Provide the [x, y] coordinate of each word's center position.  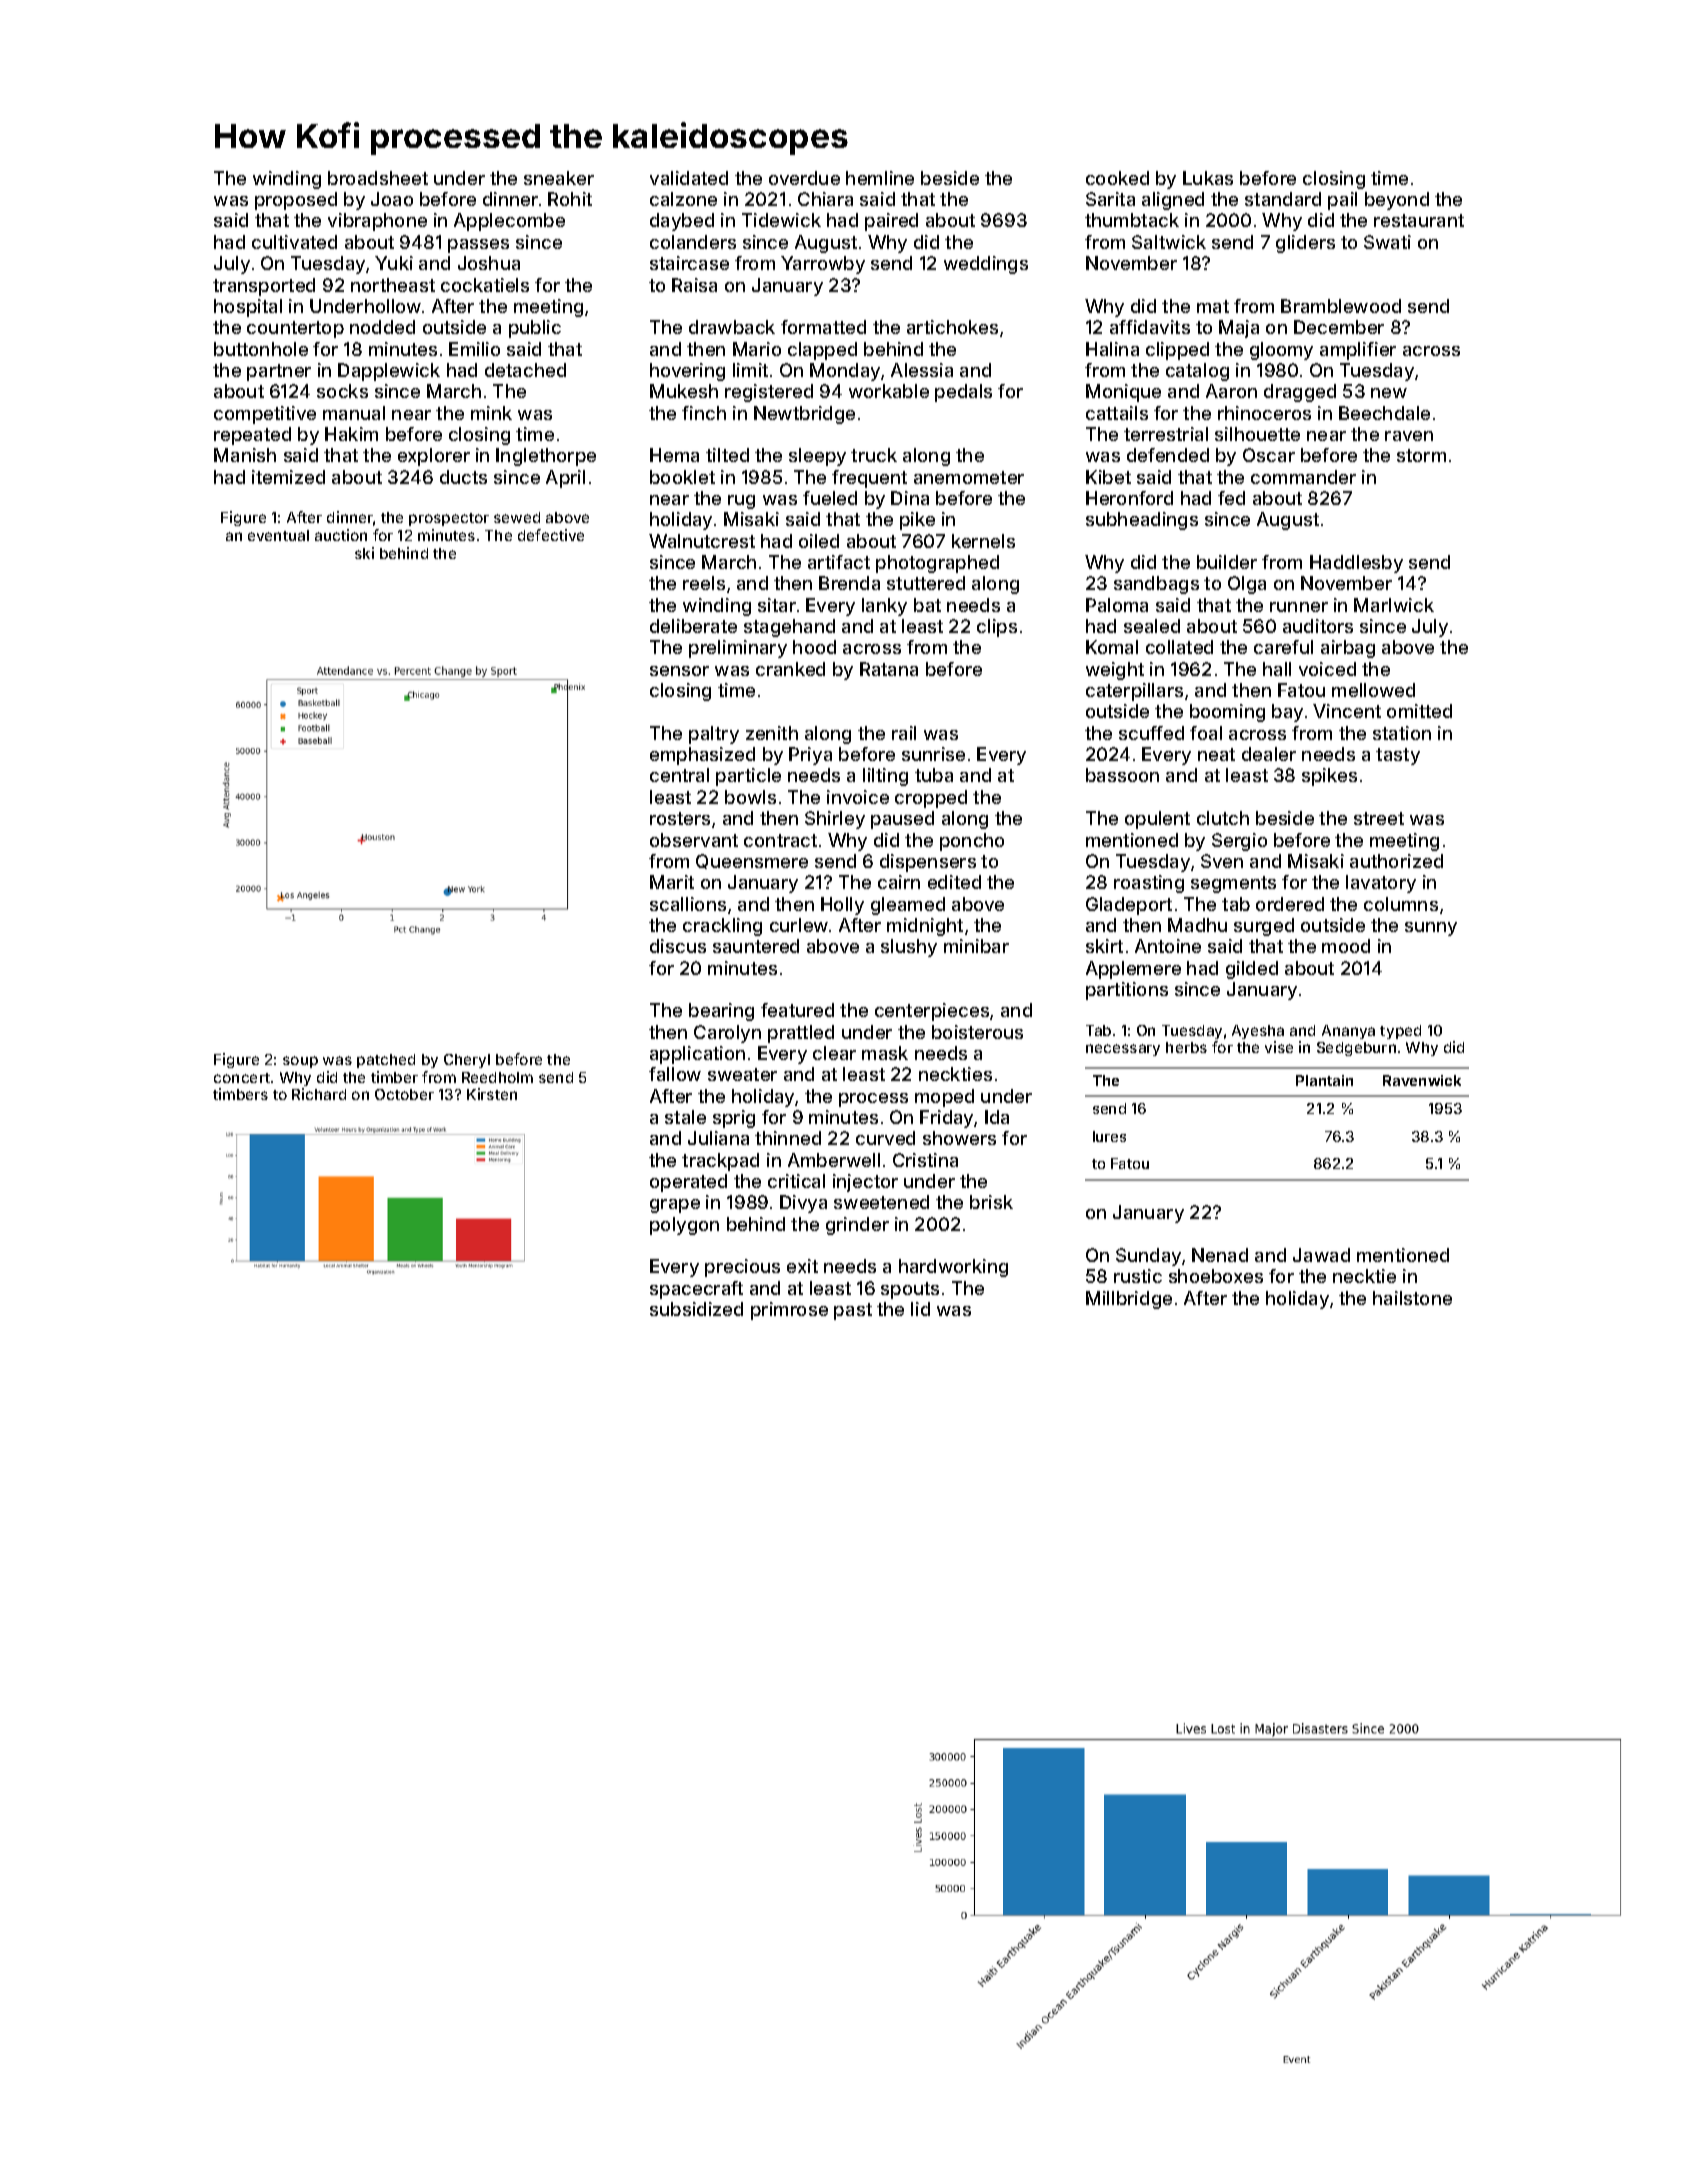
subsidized [696, 1309]
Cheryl [467, 1061]
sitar [777, 605]
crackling [722, 927]
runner [1299, 607]
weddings [986, 265]
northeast [393, 285]
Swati [1387, 242]
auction [341, 535]
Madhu [1197, 925]
